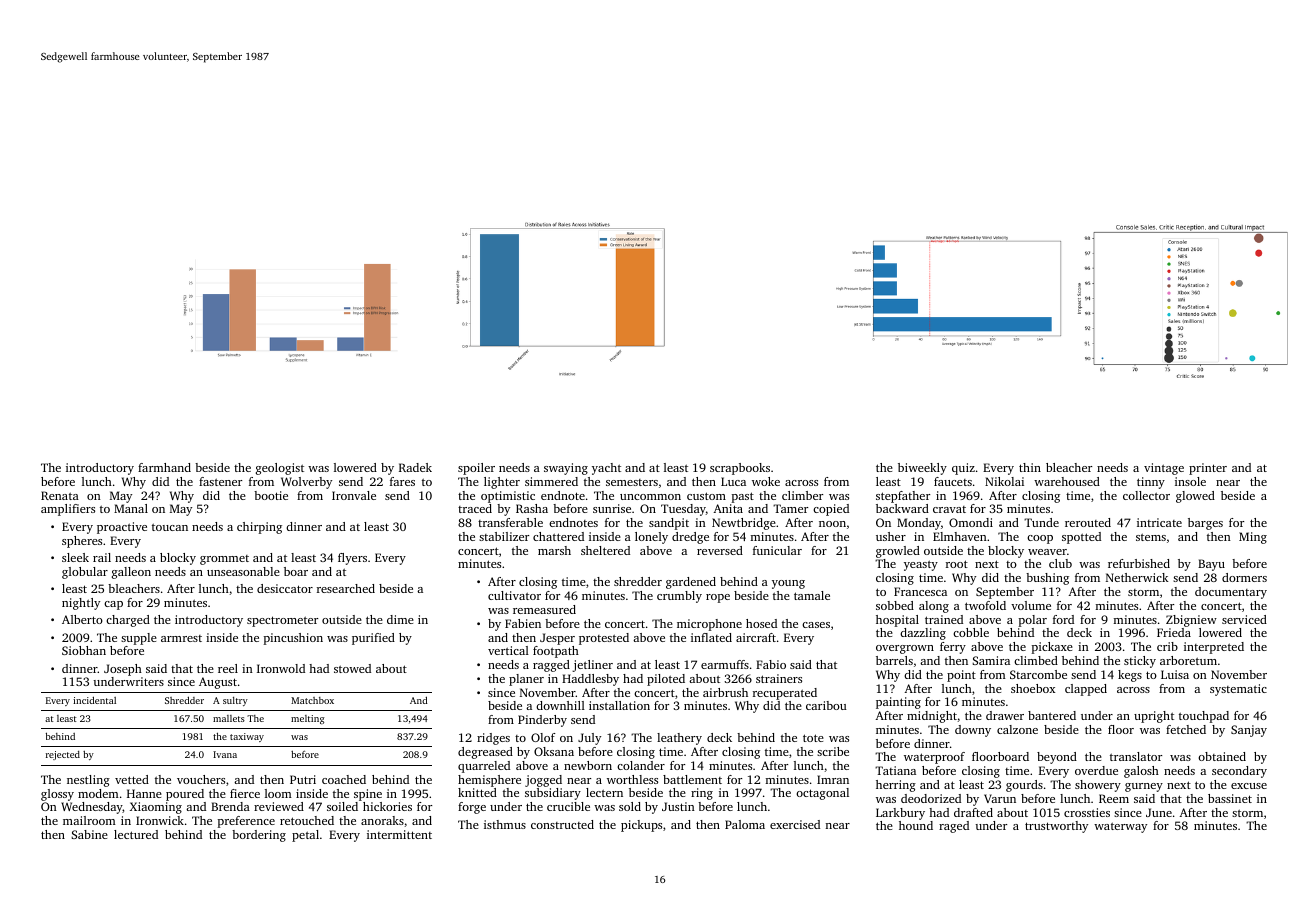  I want to click on sheltered, so click(605, 550).
